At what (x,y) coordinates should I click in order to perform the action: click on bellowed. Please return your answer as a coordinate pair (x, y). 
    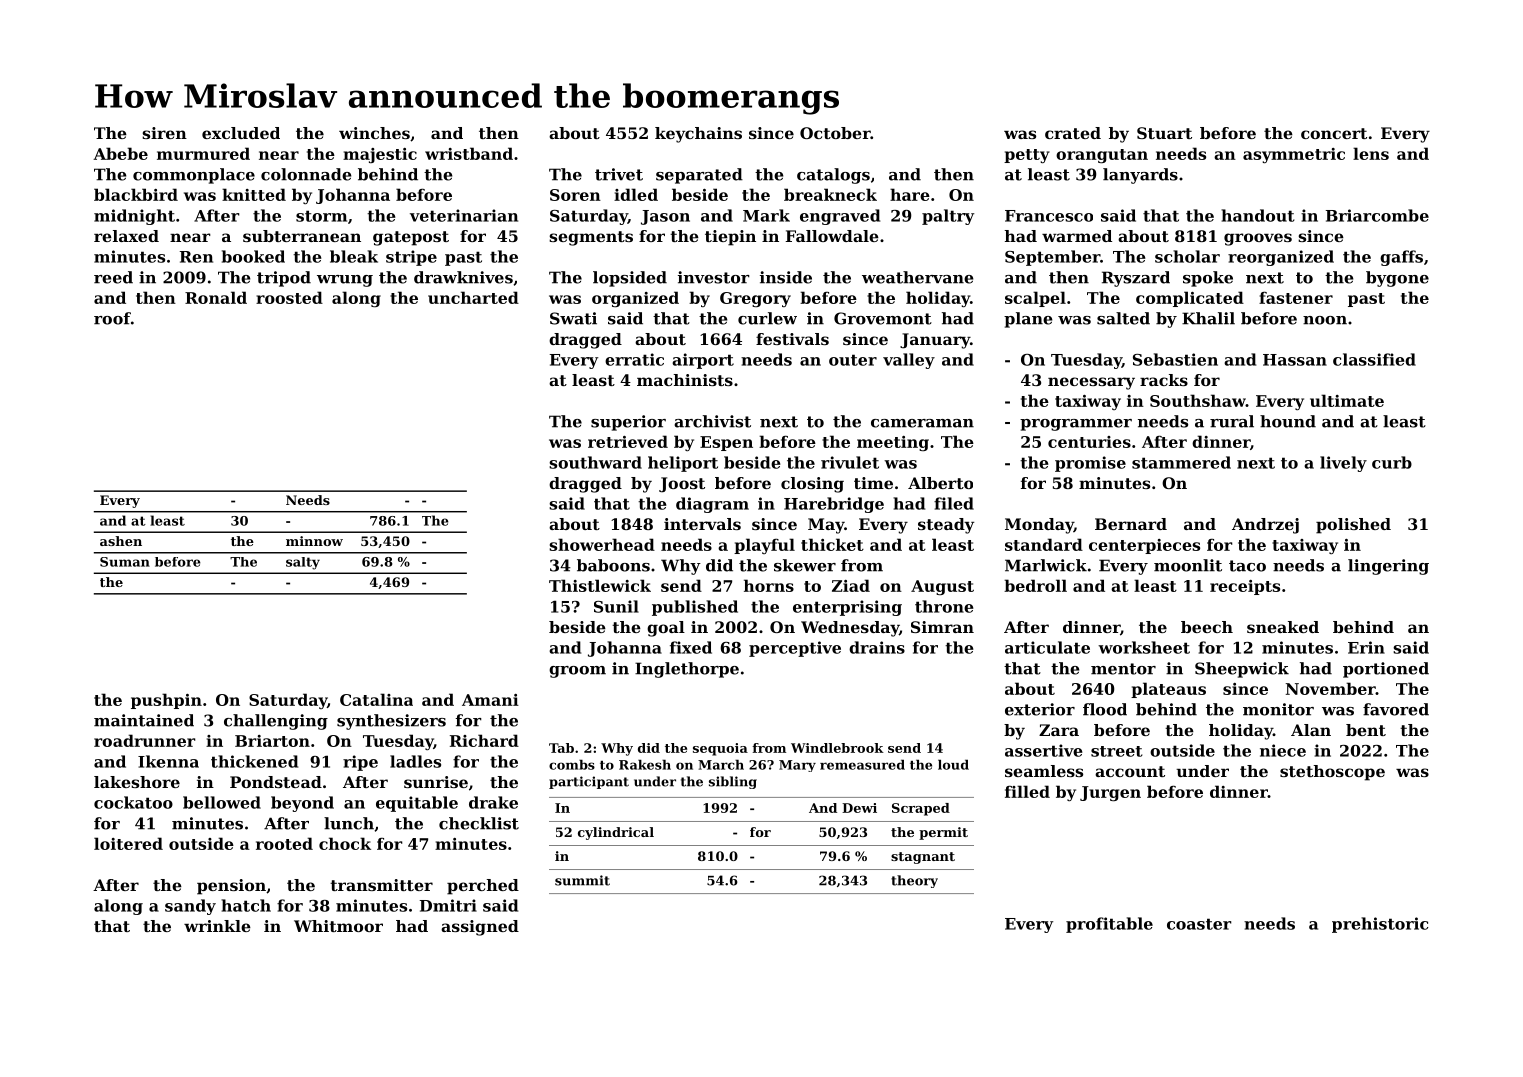
    Looking at the image, I should click on (222, 802).
